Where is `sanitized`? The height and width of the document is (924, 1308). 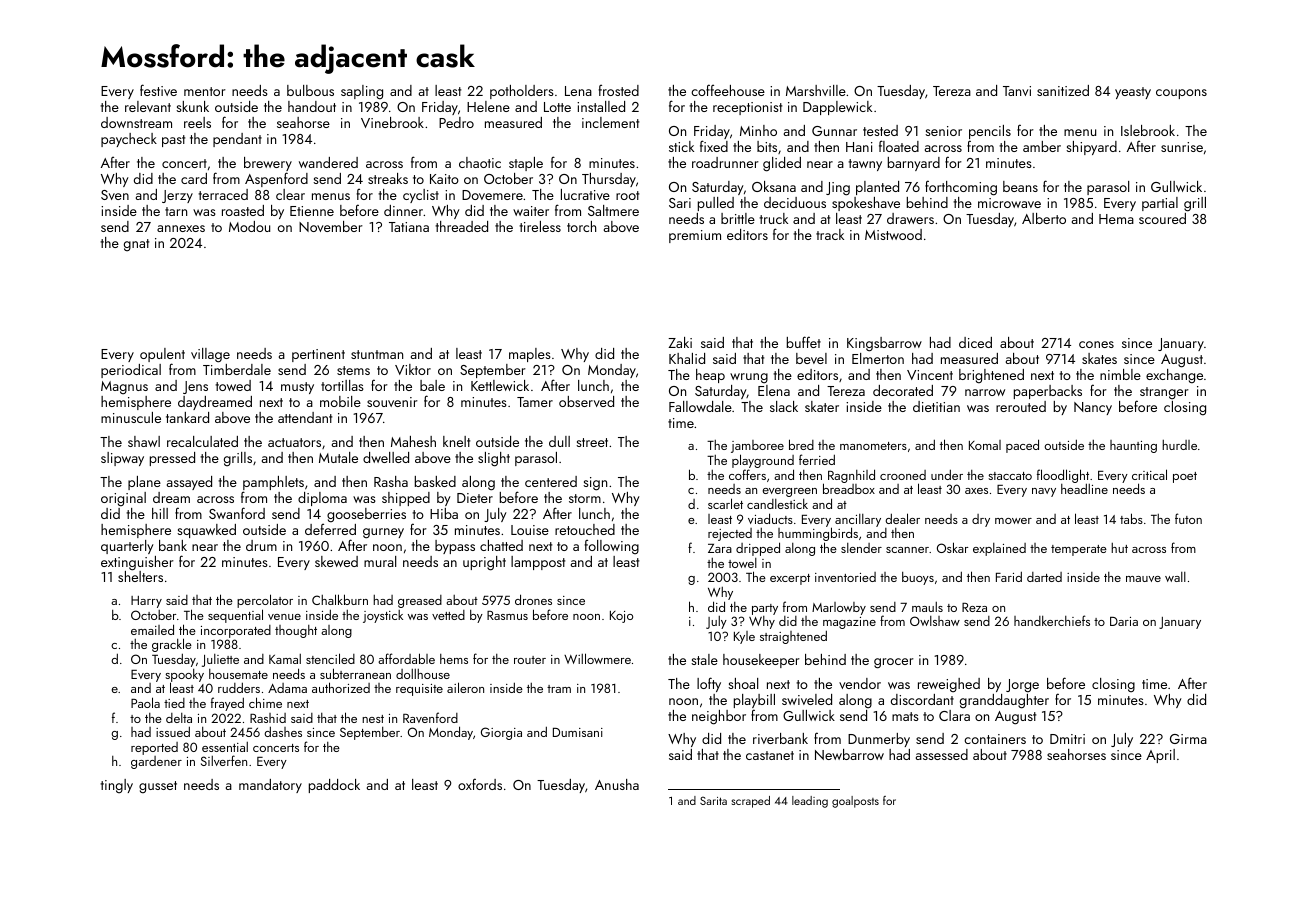
sanitized is located at coordinates (1063, 90).
